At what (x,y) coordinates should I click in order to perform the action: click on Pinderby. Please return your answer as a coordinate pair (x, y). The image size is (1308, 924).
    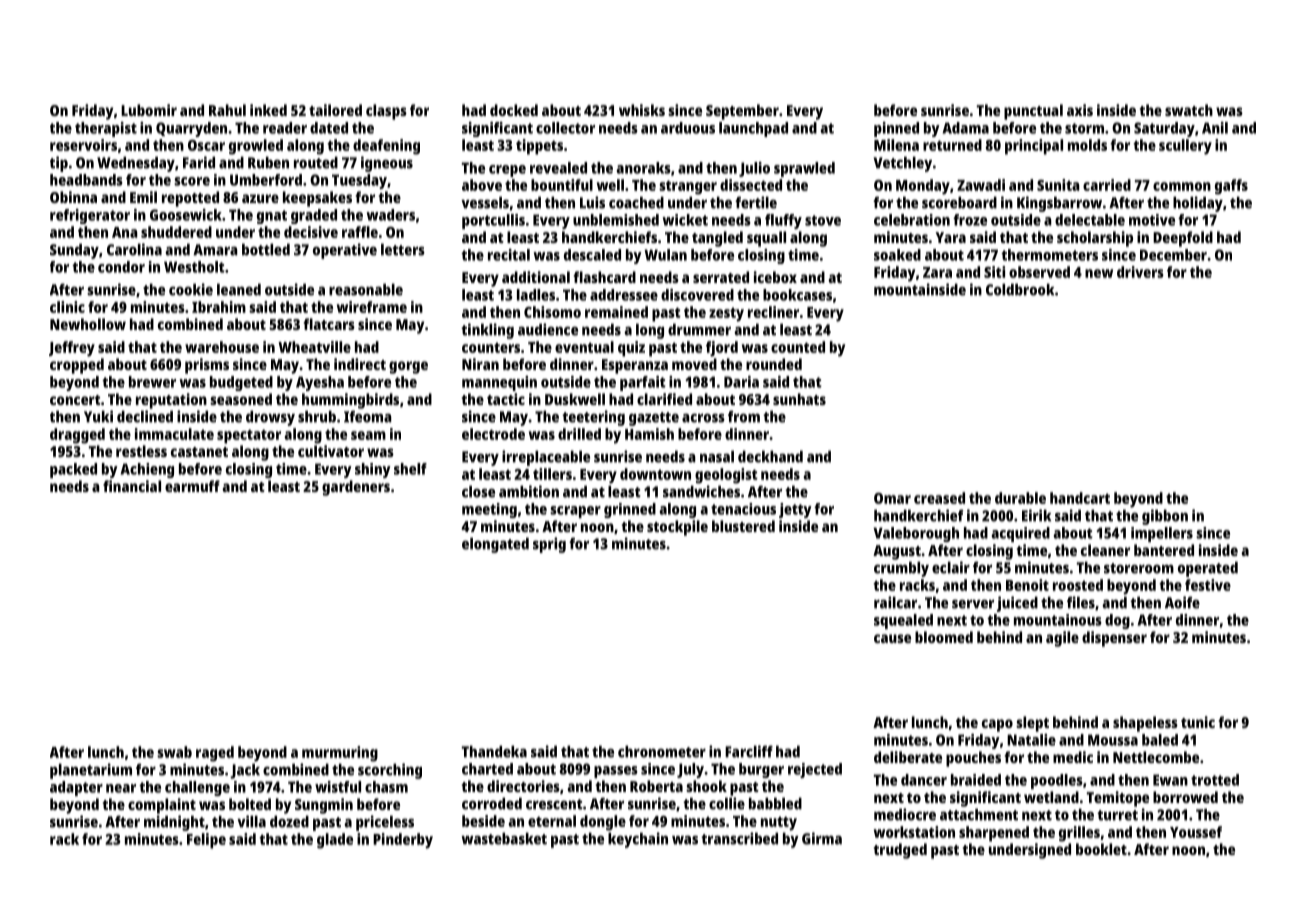
    Looking at the image, I should click on (403, 841).
